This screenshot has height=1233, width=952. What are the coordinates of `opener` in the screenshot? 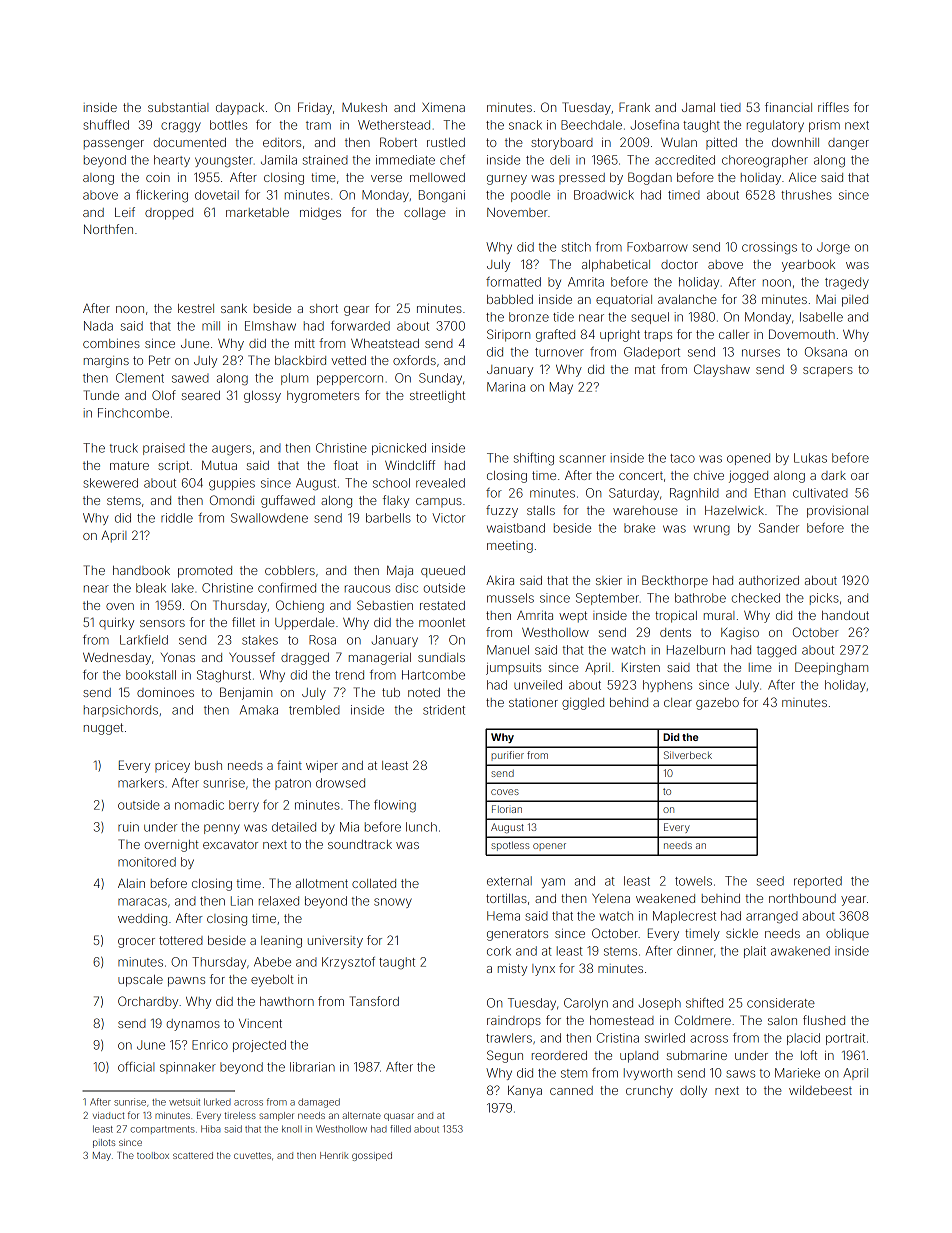 It's located at (549, 846).
